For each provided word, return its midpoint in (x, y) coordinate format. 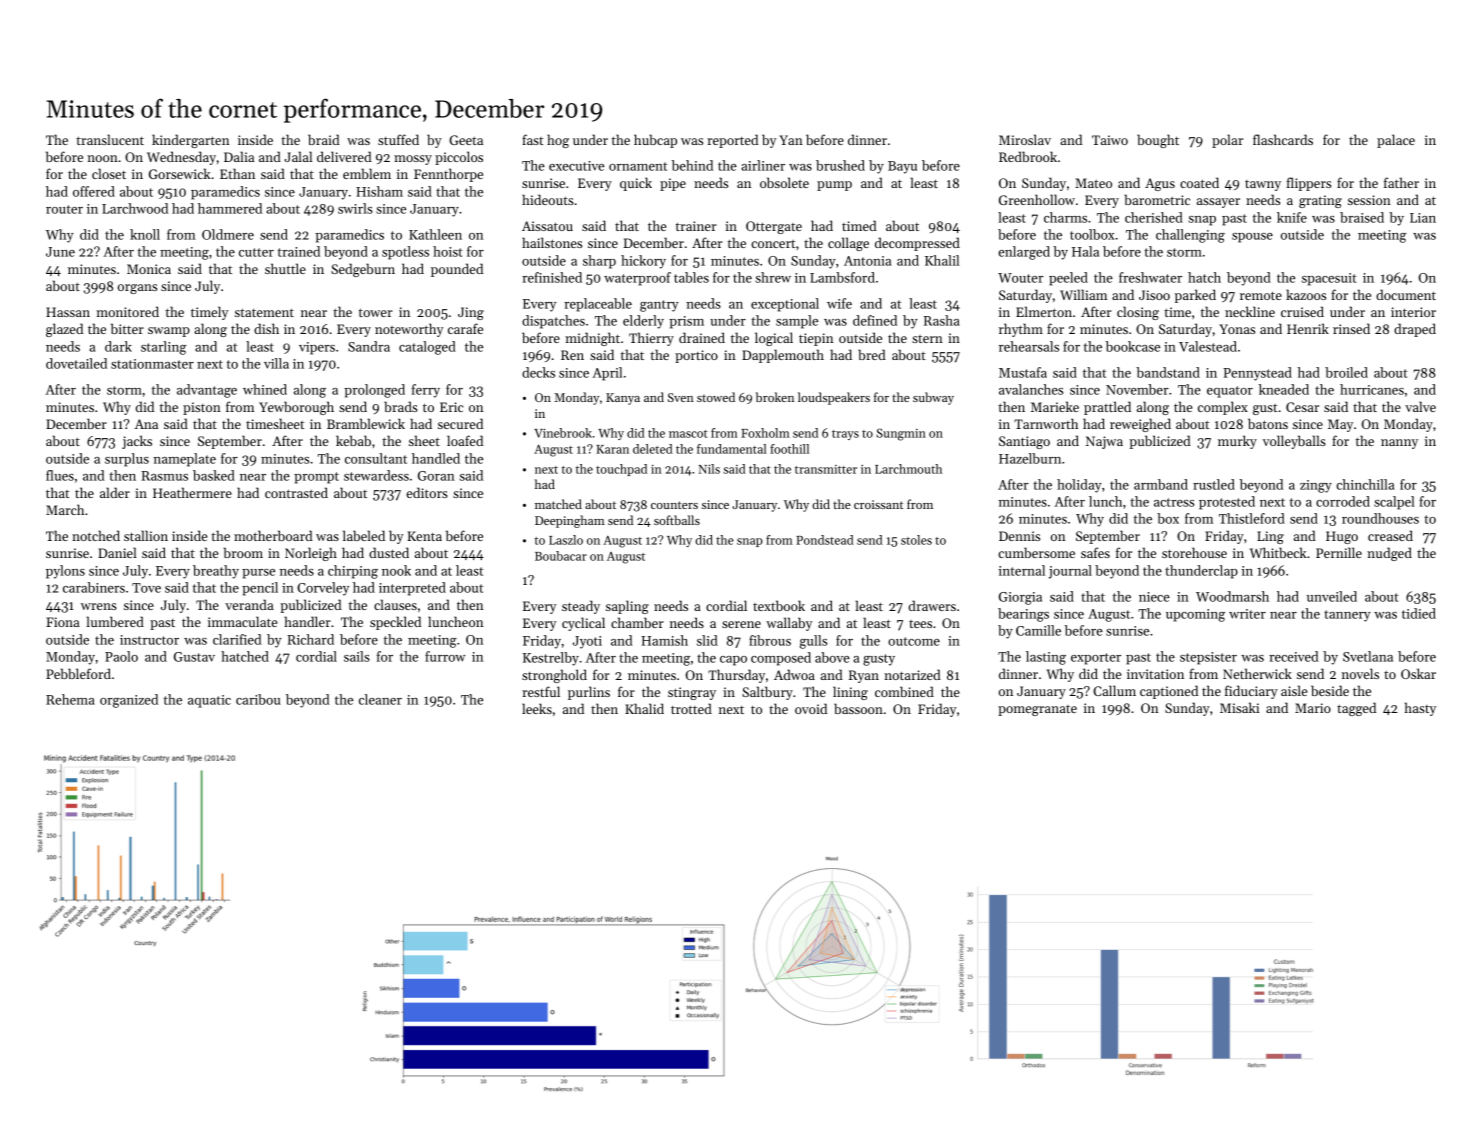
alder (115, 492)
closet (109, 173)
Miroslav (1025, 139)
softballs (677, 520)
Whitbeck (1278, 552)
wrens (99, 606)
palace (1396, 141)
